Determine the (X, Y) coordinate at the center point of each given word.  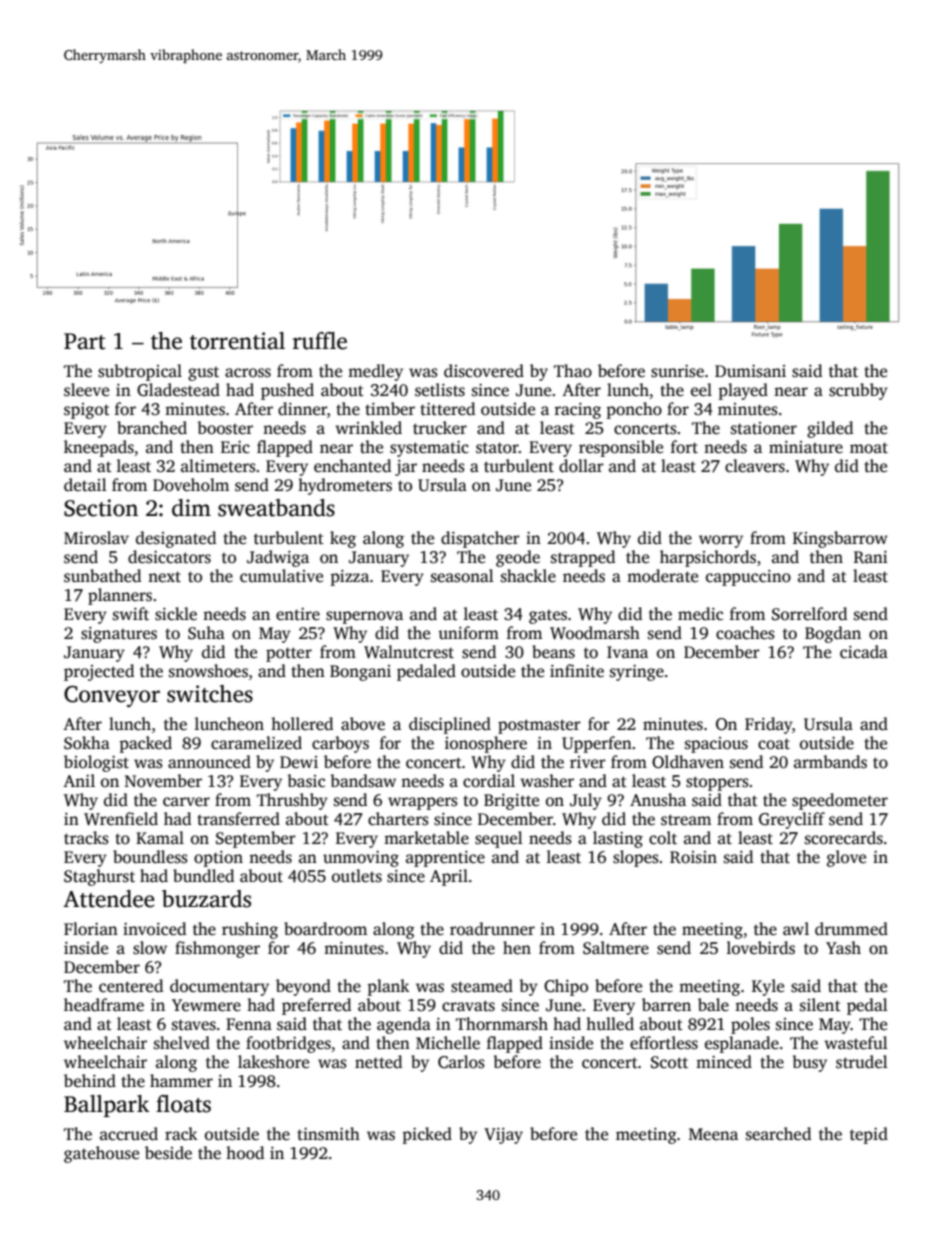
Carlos (461, 1062)
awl (796, 928)
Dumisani (750, 371)
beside (168, 1153)
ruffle (320, 341)
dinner (302, 408)
